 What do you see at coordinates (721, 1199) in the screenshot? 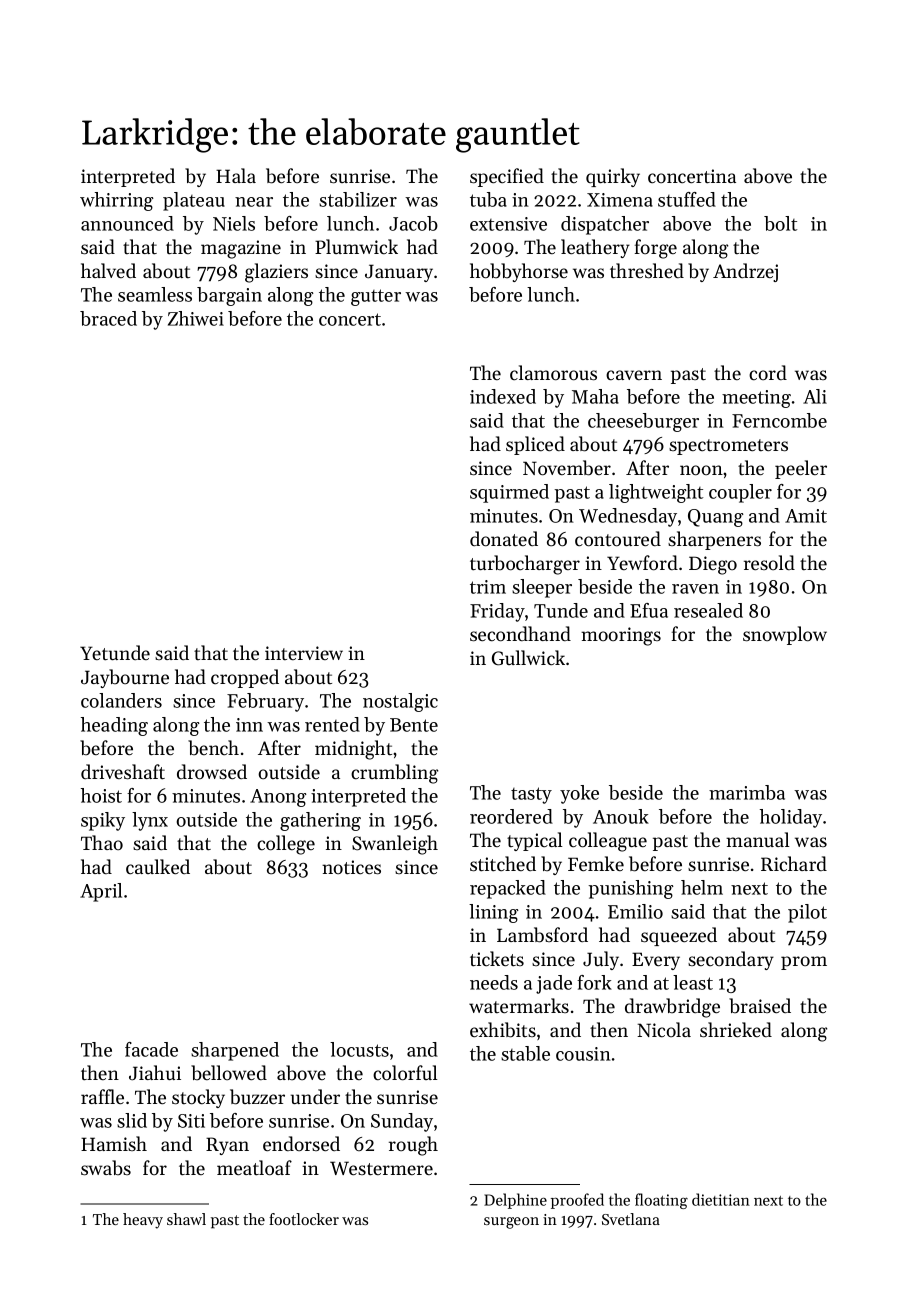
I see `dietitian` at bounding box center [721, 1199].
